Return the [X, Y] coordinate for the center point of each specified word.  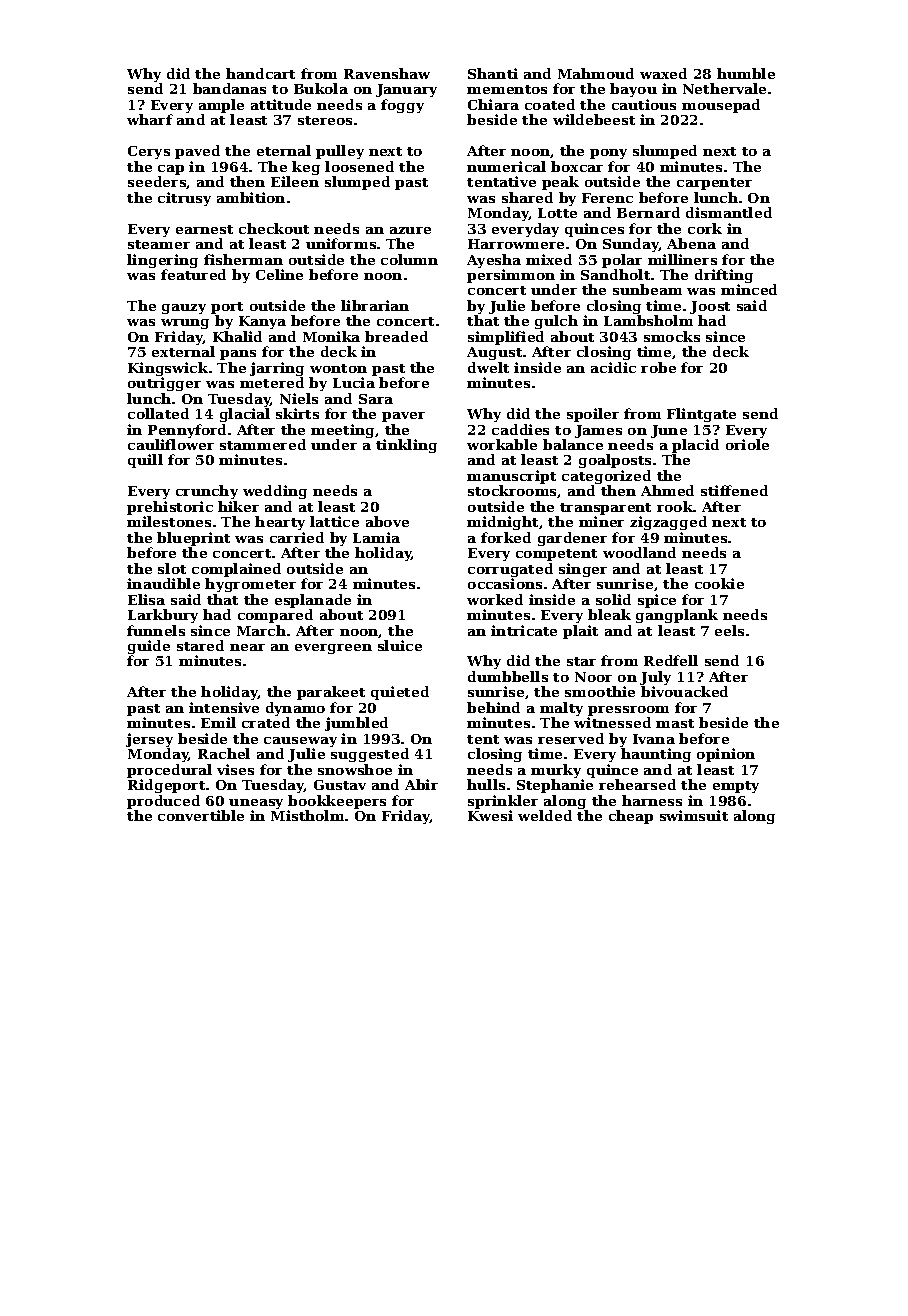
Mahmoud [596, 73]
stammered [263, 444]
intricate [524, 630]
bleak [609, 614]
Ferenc [607, 198]
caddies [520, 429]
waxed [663, 73]
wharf [150, 119]
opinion [726, 755]
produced [163, 802]
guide [149, 647]
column [409, 259]
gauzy [184, 309]
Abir [421, 784]
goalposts [615, 461]
